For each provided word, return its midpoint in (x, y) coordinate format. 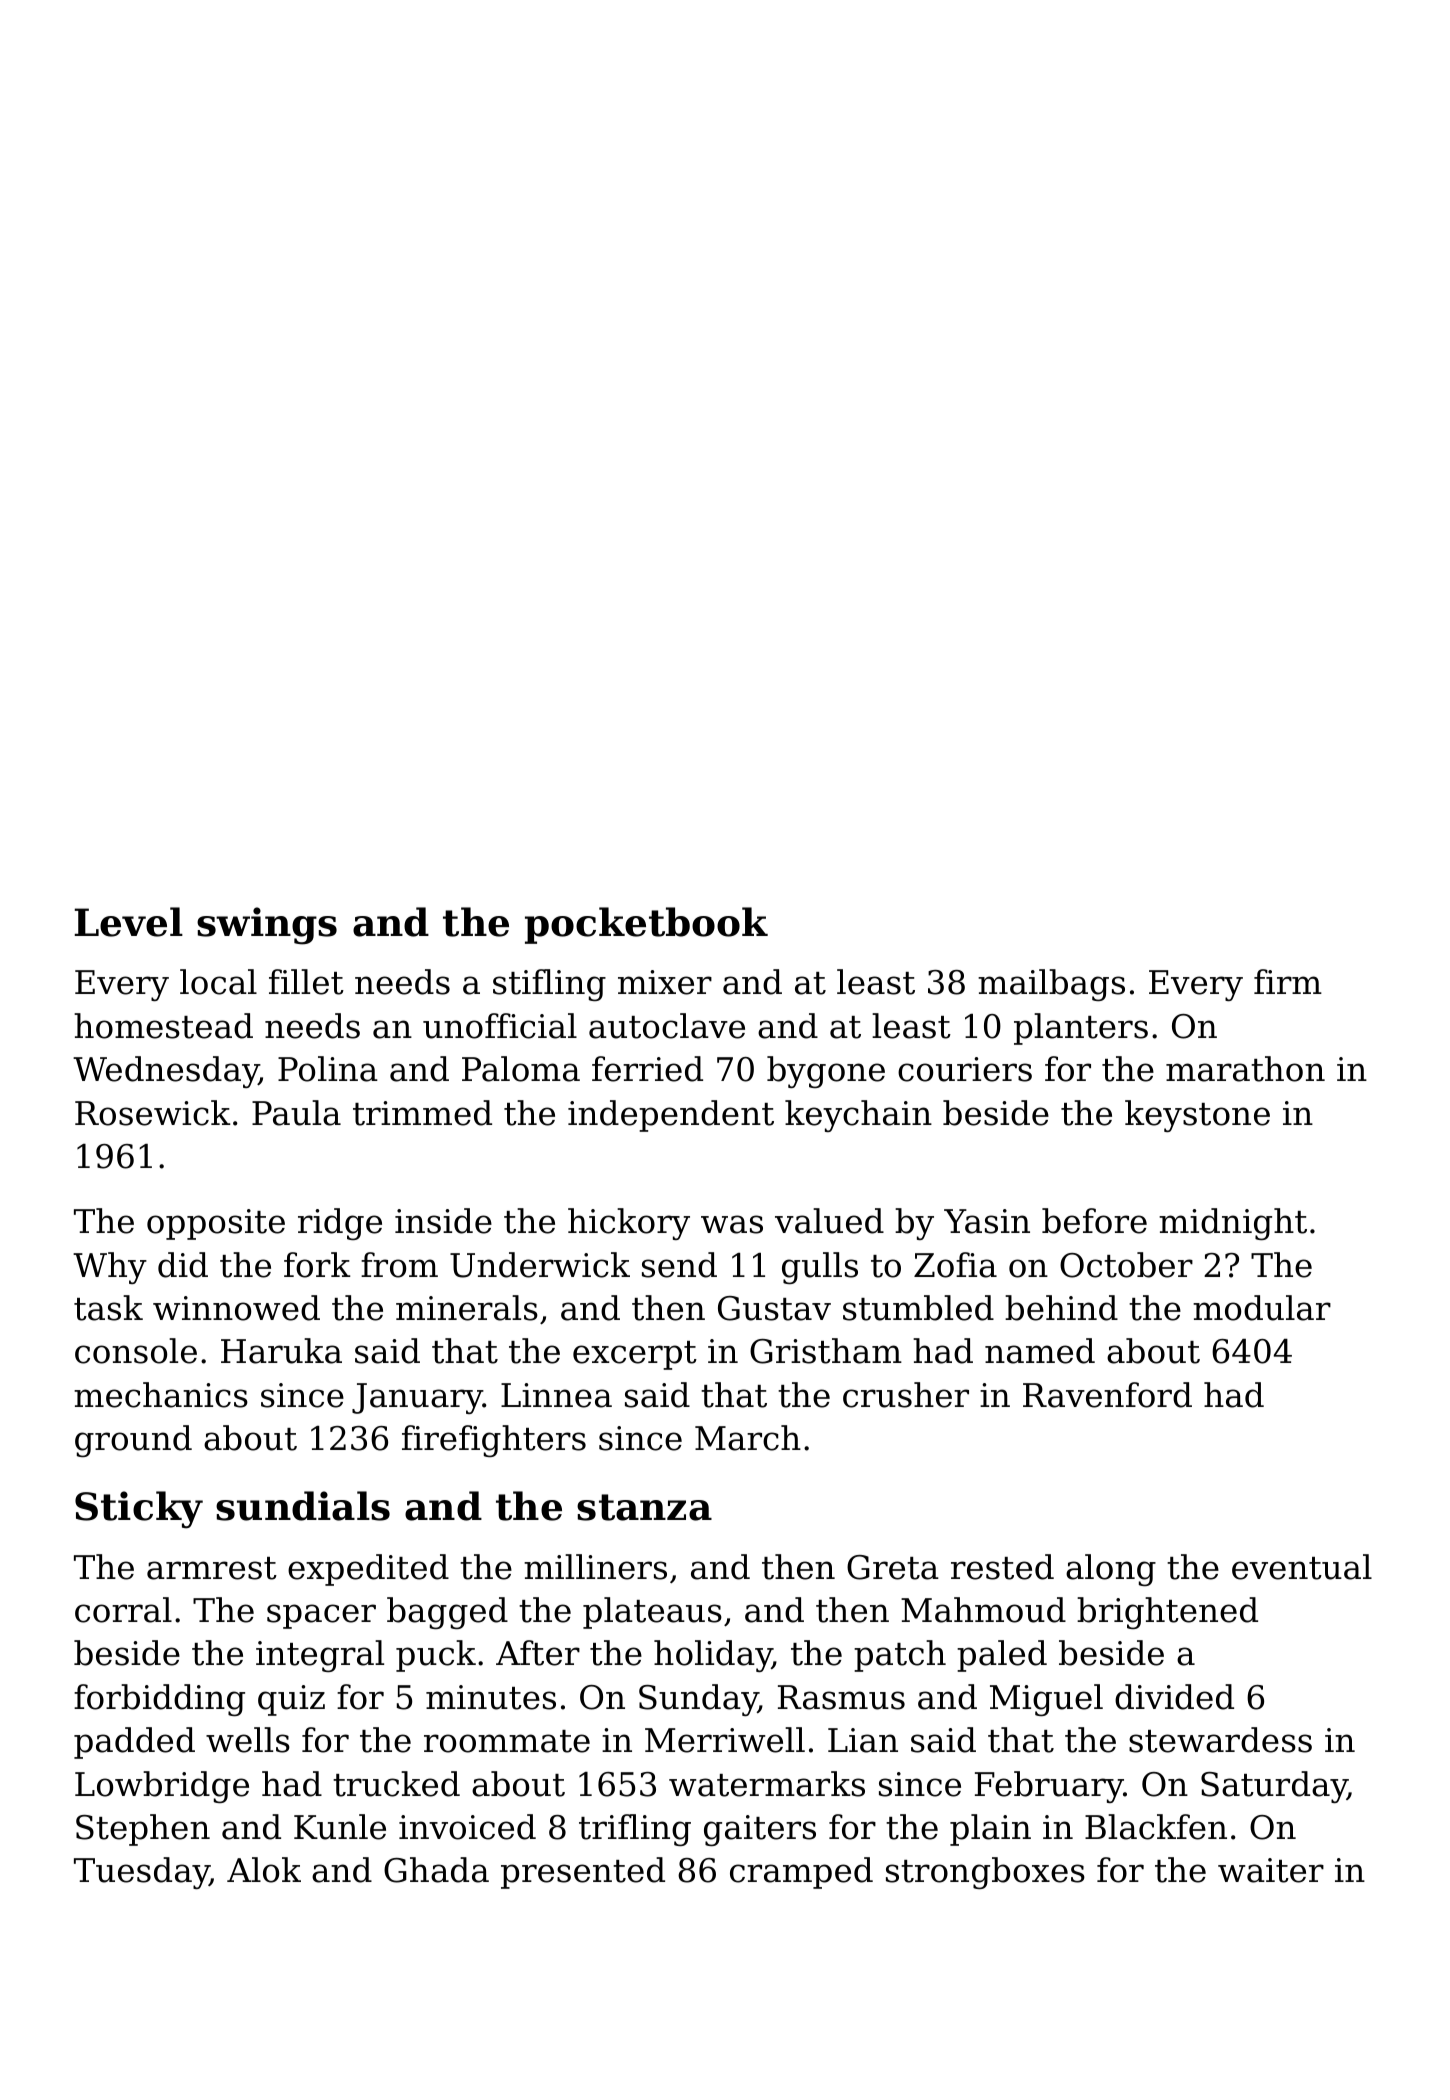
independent (671, 1116)
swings (267, 926)
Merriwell (725, 1740)
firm (1288, 981)
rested (1002, 1567)
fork (317, 1265)
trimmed (422, 1113)
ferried (647, 1069)
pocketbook (646, 925)
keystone (1197, 1116)
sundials (303, 1506)
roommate (507, 1741)
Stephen (143, 1830)
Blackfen (1156, 1827)
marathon (1245, 1069)
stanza (644, 1507)
